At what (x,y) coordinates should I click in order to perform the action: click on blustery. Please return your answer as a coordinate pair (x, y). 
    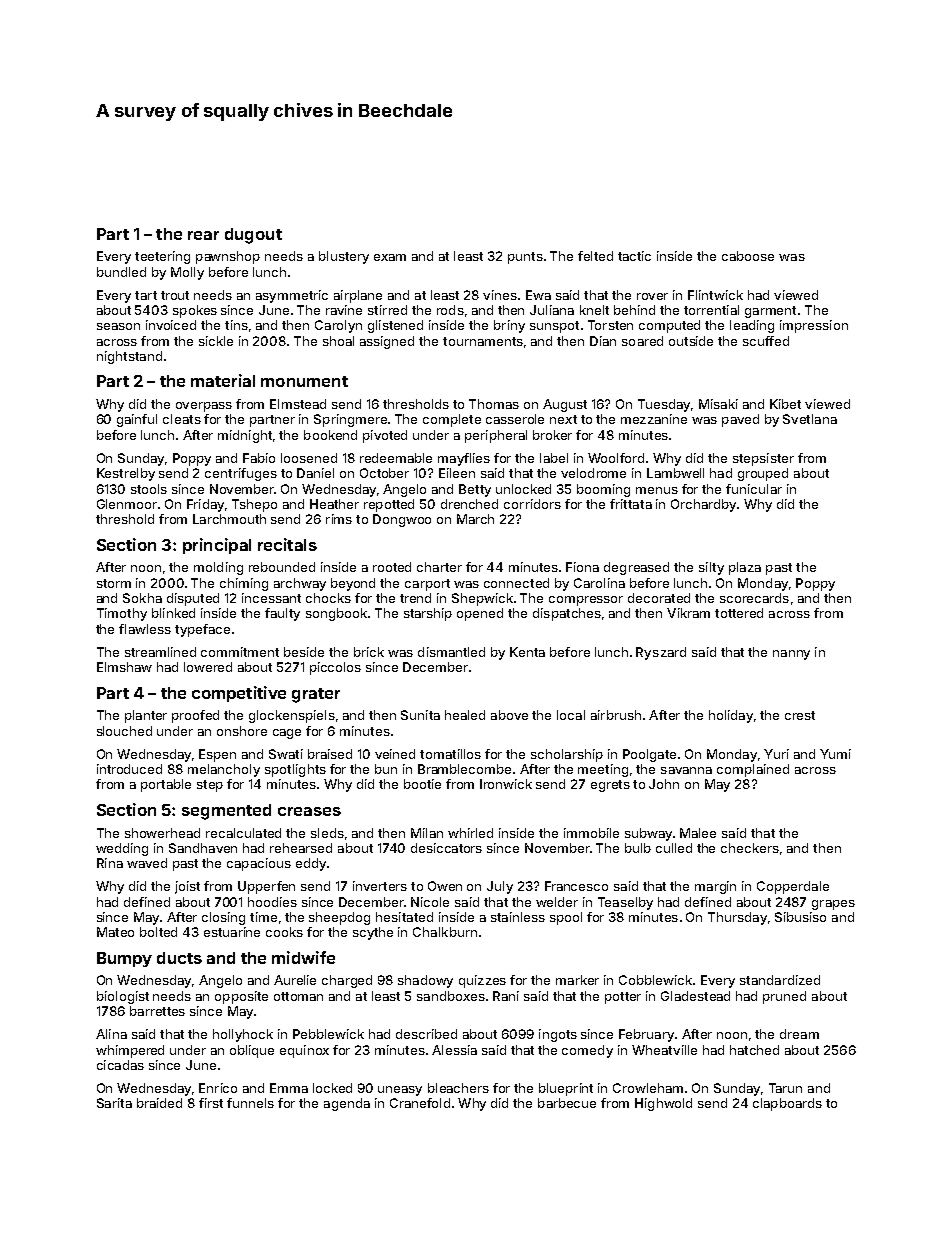
    Looking at the image, I should click on (344, 257).
